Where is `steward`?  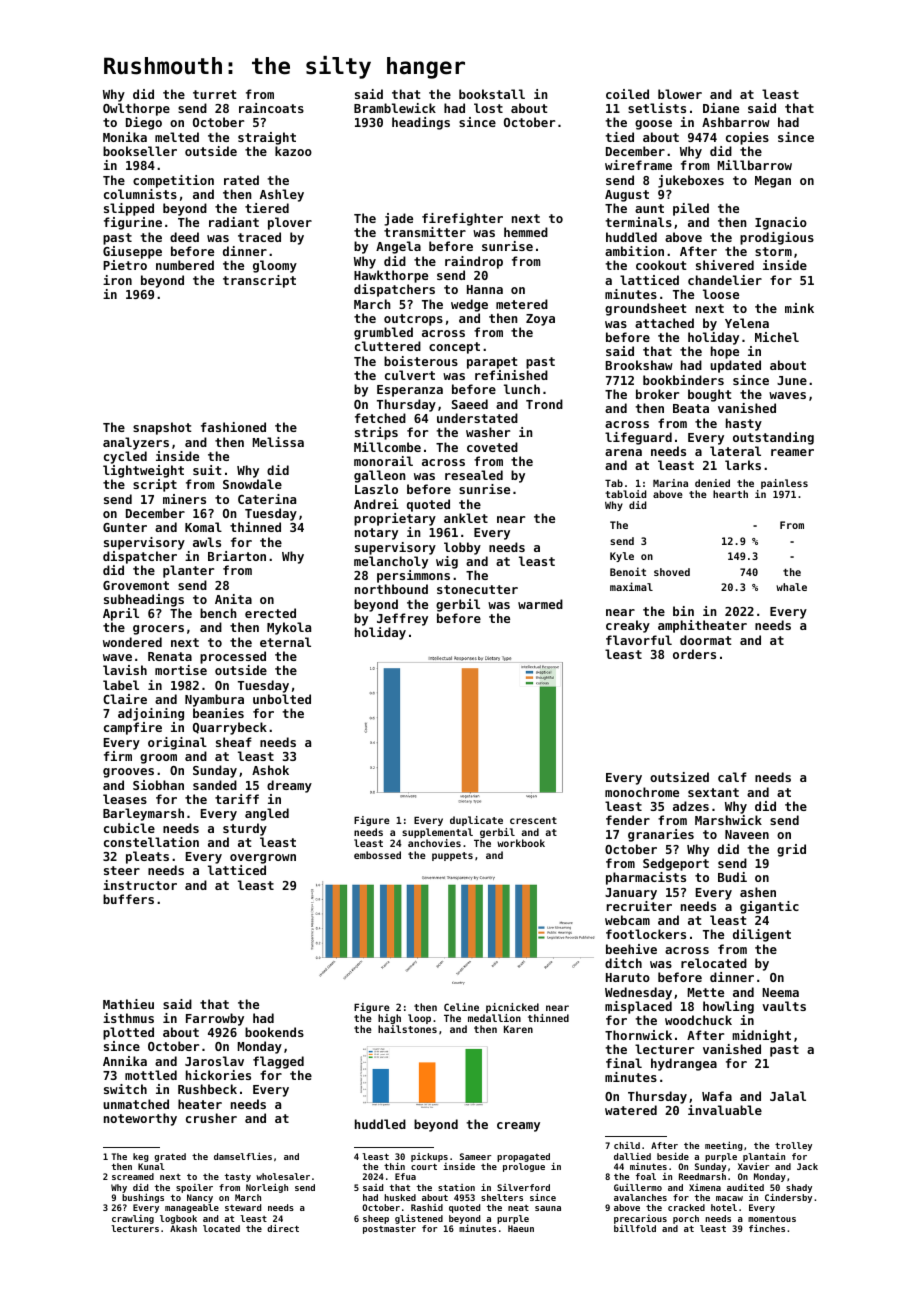 steward is located at coordinates (243, 1207).
